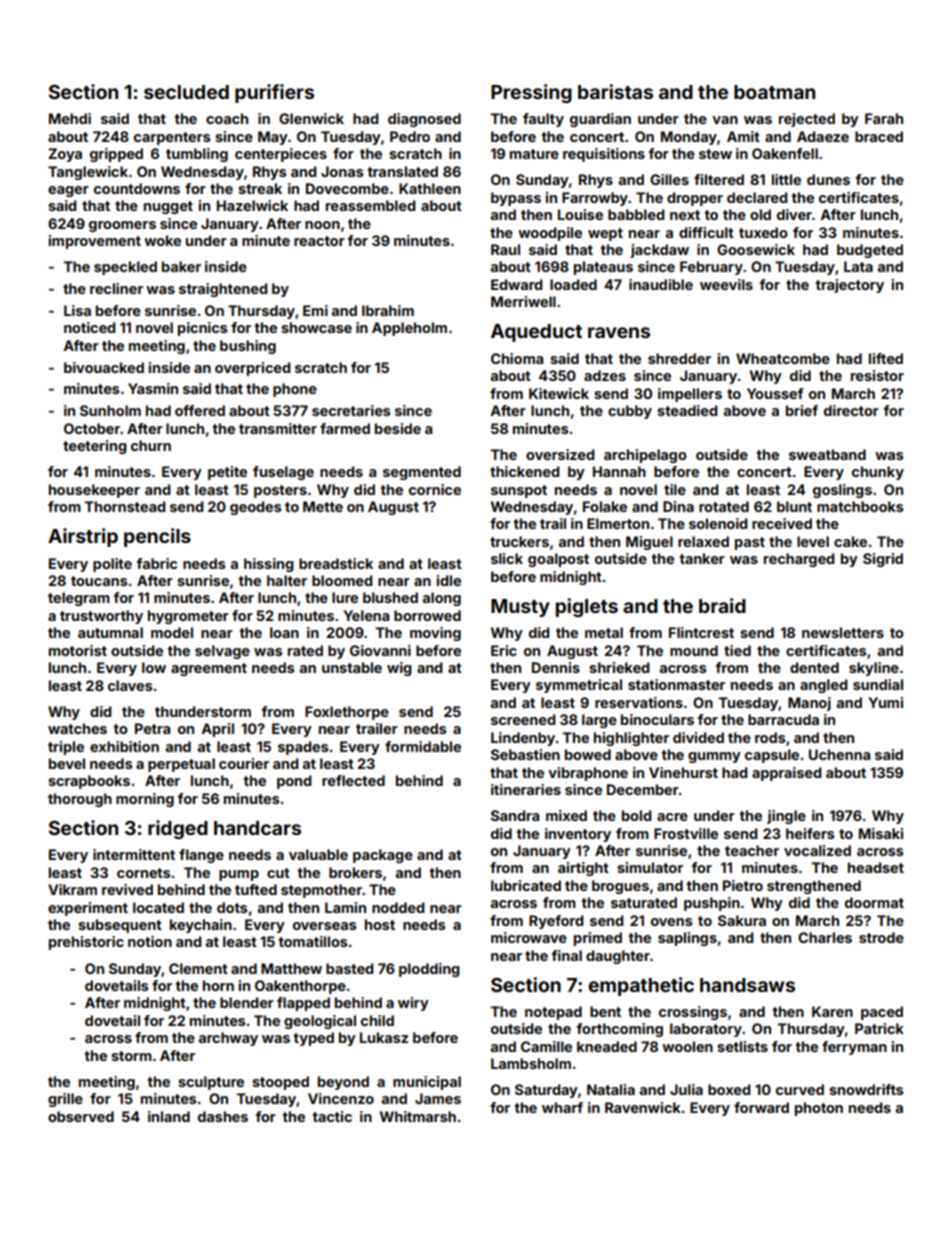 This screenshot has width=952, height=1233. Describe the element at coordinates (211, 1083) in the screenshot. I see `sculpture` at that location.
